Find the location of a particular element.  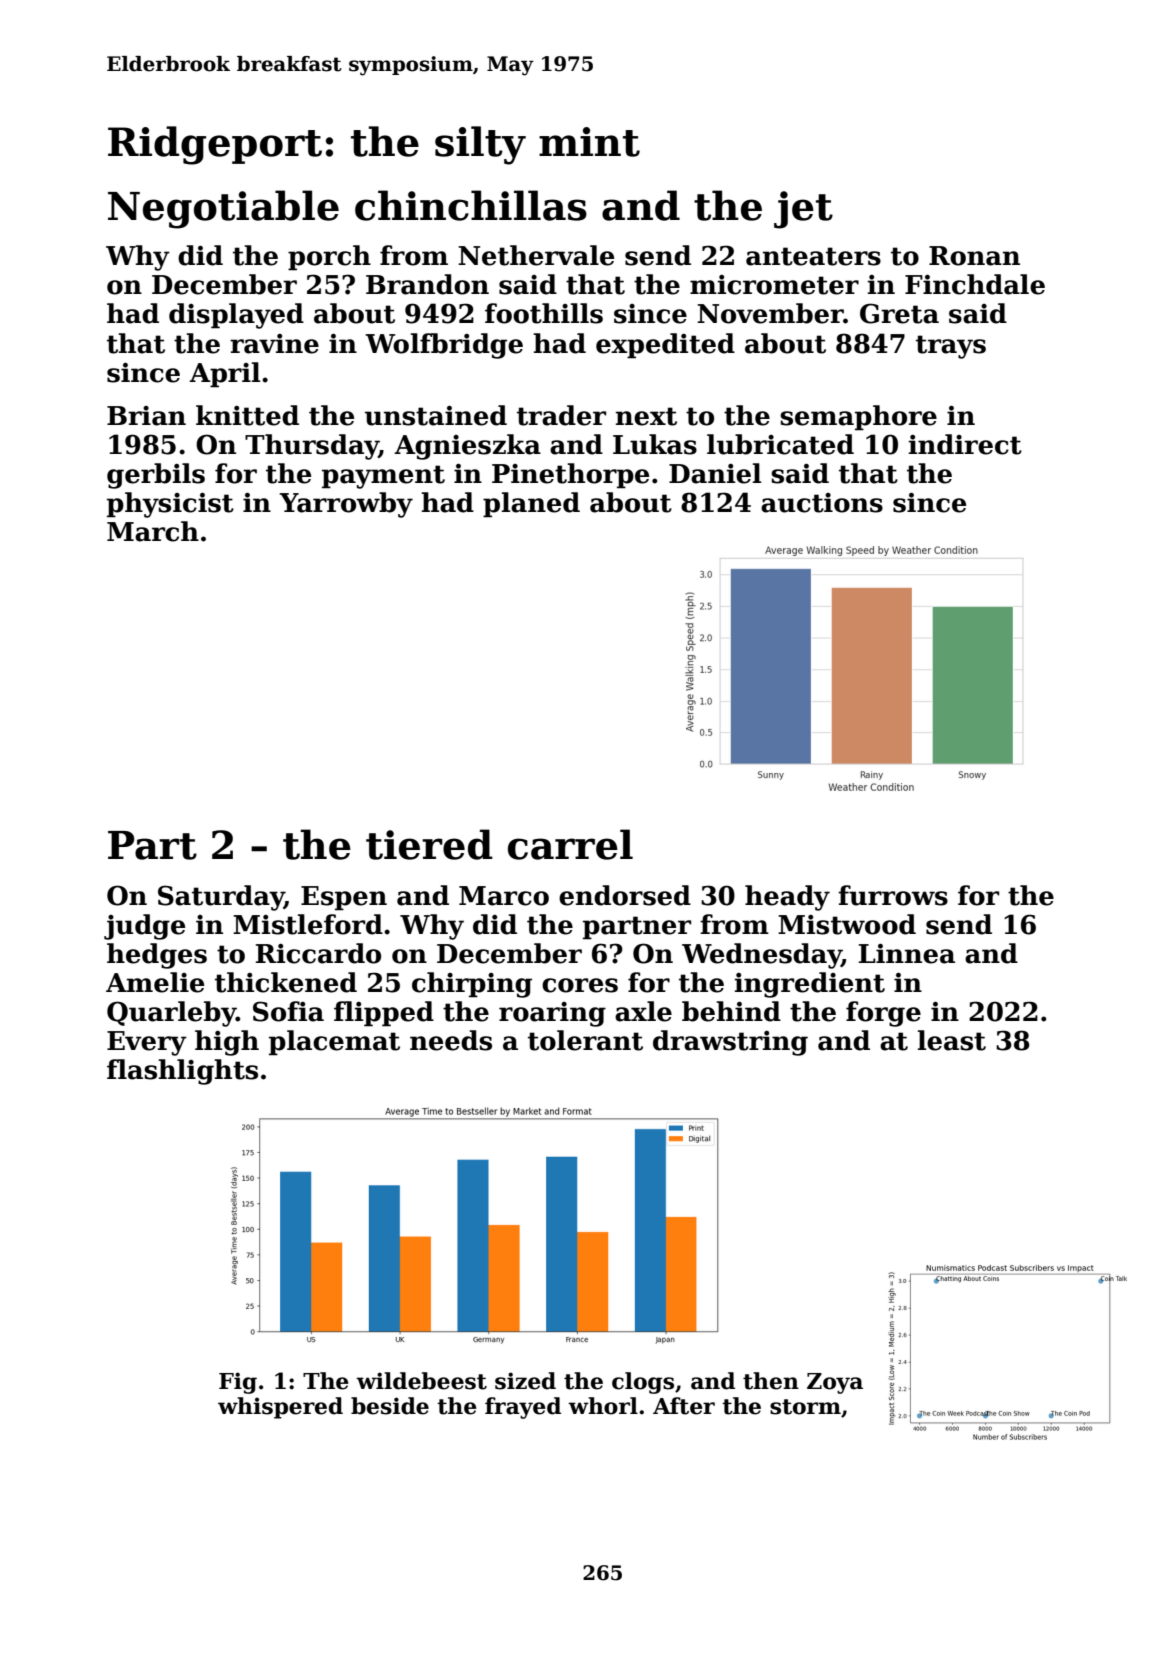

Negotiable is located at coordinates (223, 209).
